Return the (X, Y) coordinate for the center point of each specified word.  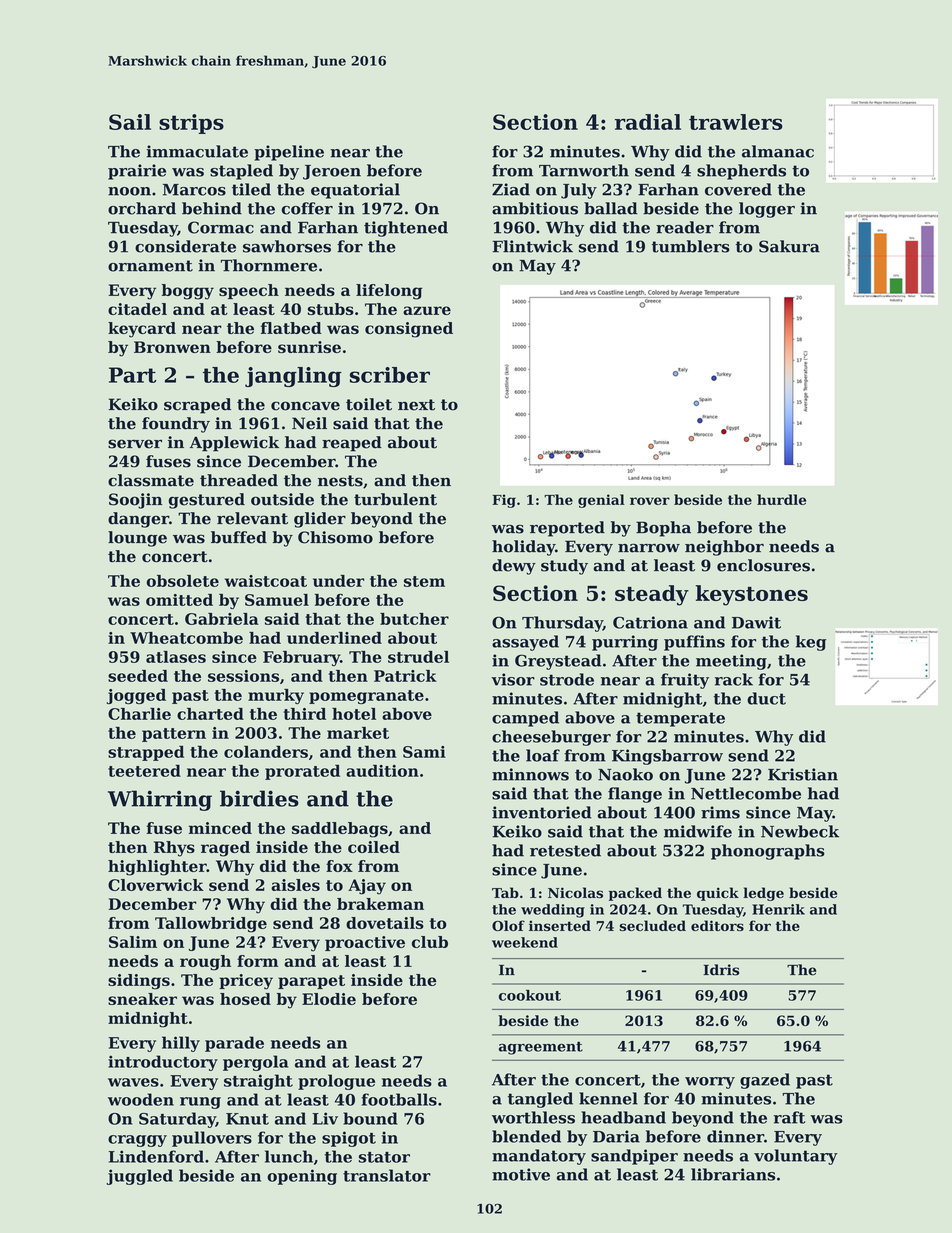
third (304, 714)
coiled (374, 847)
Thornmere (269, 265)
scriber (390, 375)
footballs (399, 1099)
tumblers (691, 246)
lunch (289, 1156)
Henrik (778, 909)
